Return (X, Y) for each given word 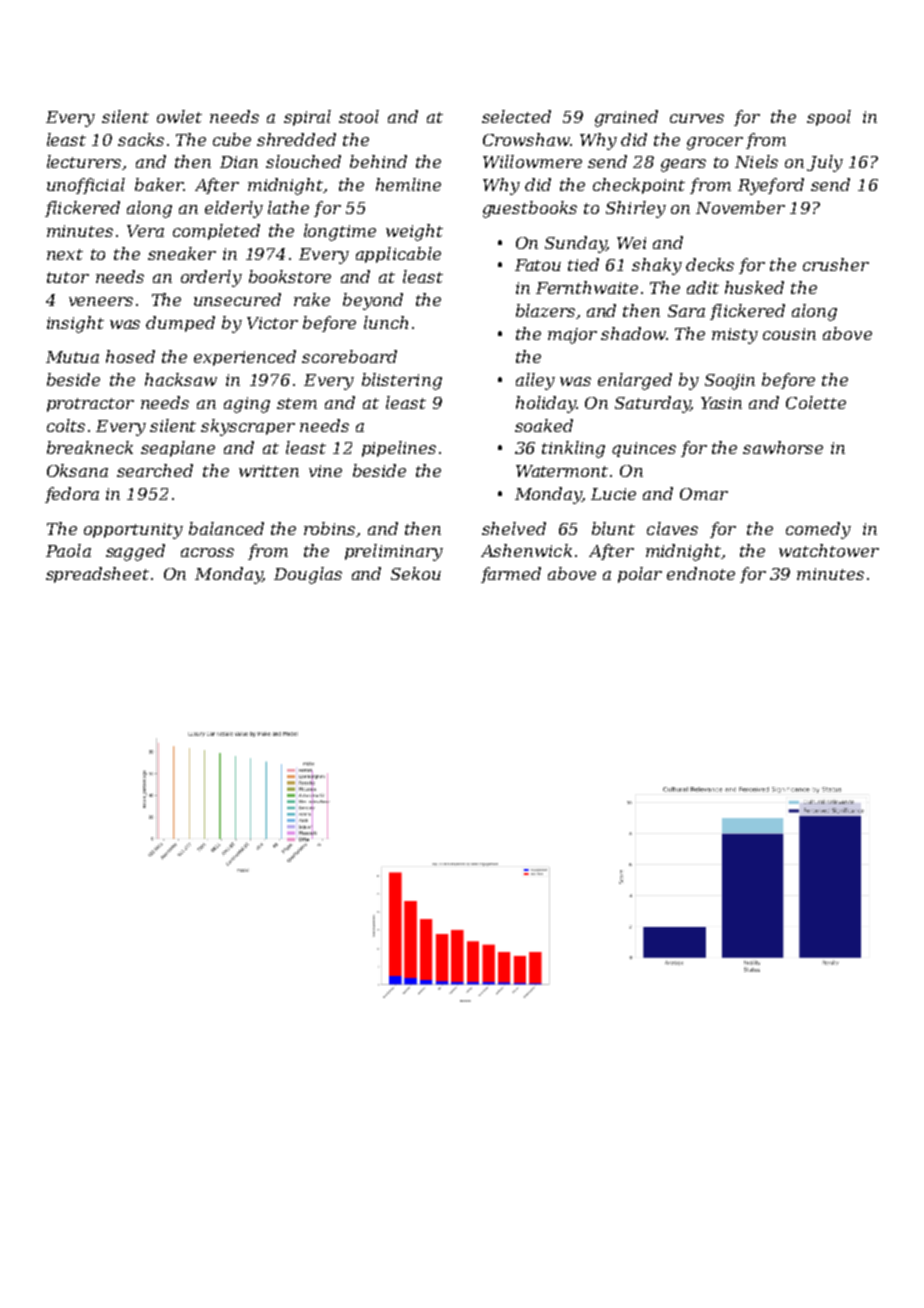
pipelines (399, 449)
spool (829, 118)
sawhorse (783, 447)
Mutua (72, 357)
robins (329, 528)
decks (710, 264)
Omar (704, 494)
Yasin (721, 403)
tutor (68, 277)
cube (232, 139)
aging (247, 405)
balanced (226, 528)
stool (359, 116)
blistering (402, 381)
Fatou (538, 265)
